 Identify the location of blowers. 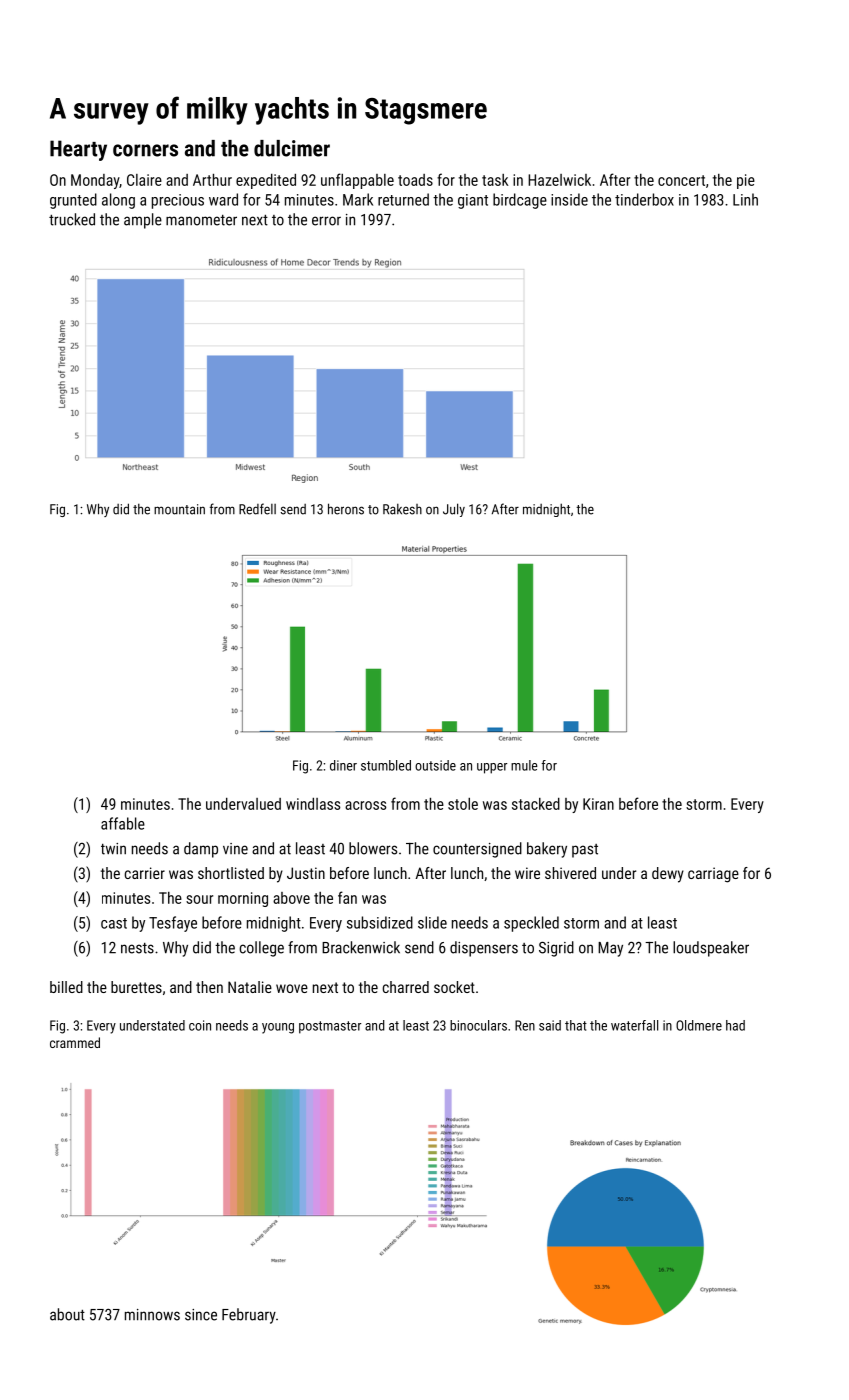
(373, 848).
